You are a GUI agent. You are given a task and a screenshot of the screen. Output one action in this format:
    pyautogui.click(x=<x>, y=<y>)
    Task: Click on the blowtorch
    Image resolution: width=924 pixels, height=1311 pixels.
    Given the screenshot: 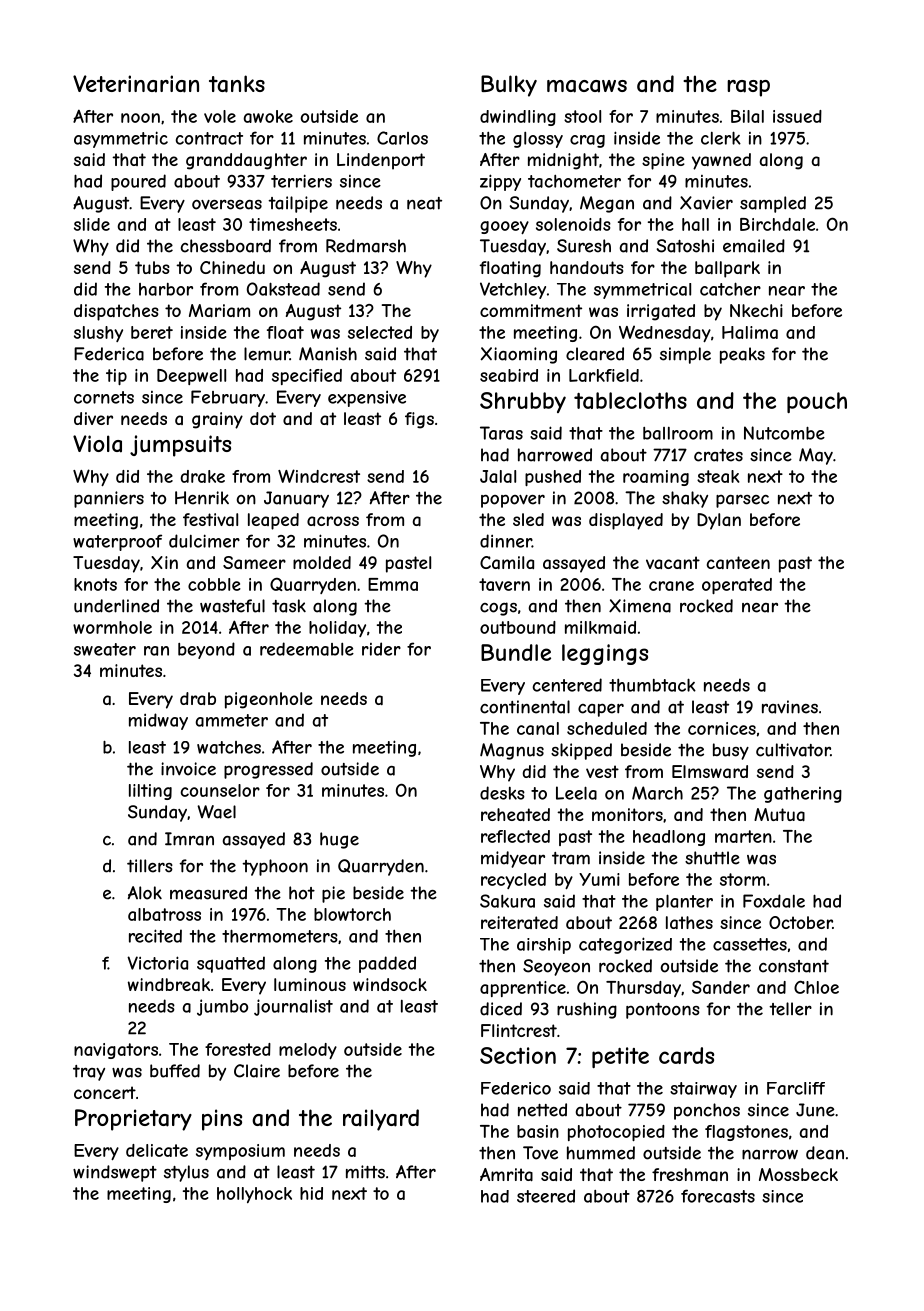 What is the action you would take?
    pyautogui.click(x=352, y=914)
